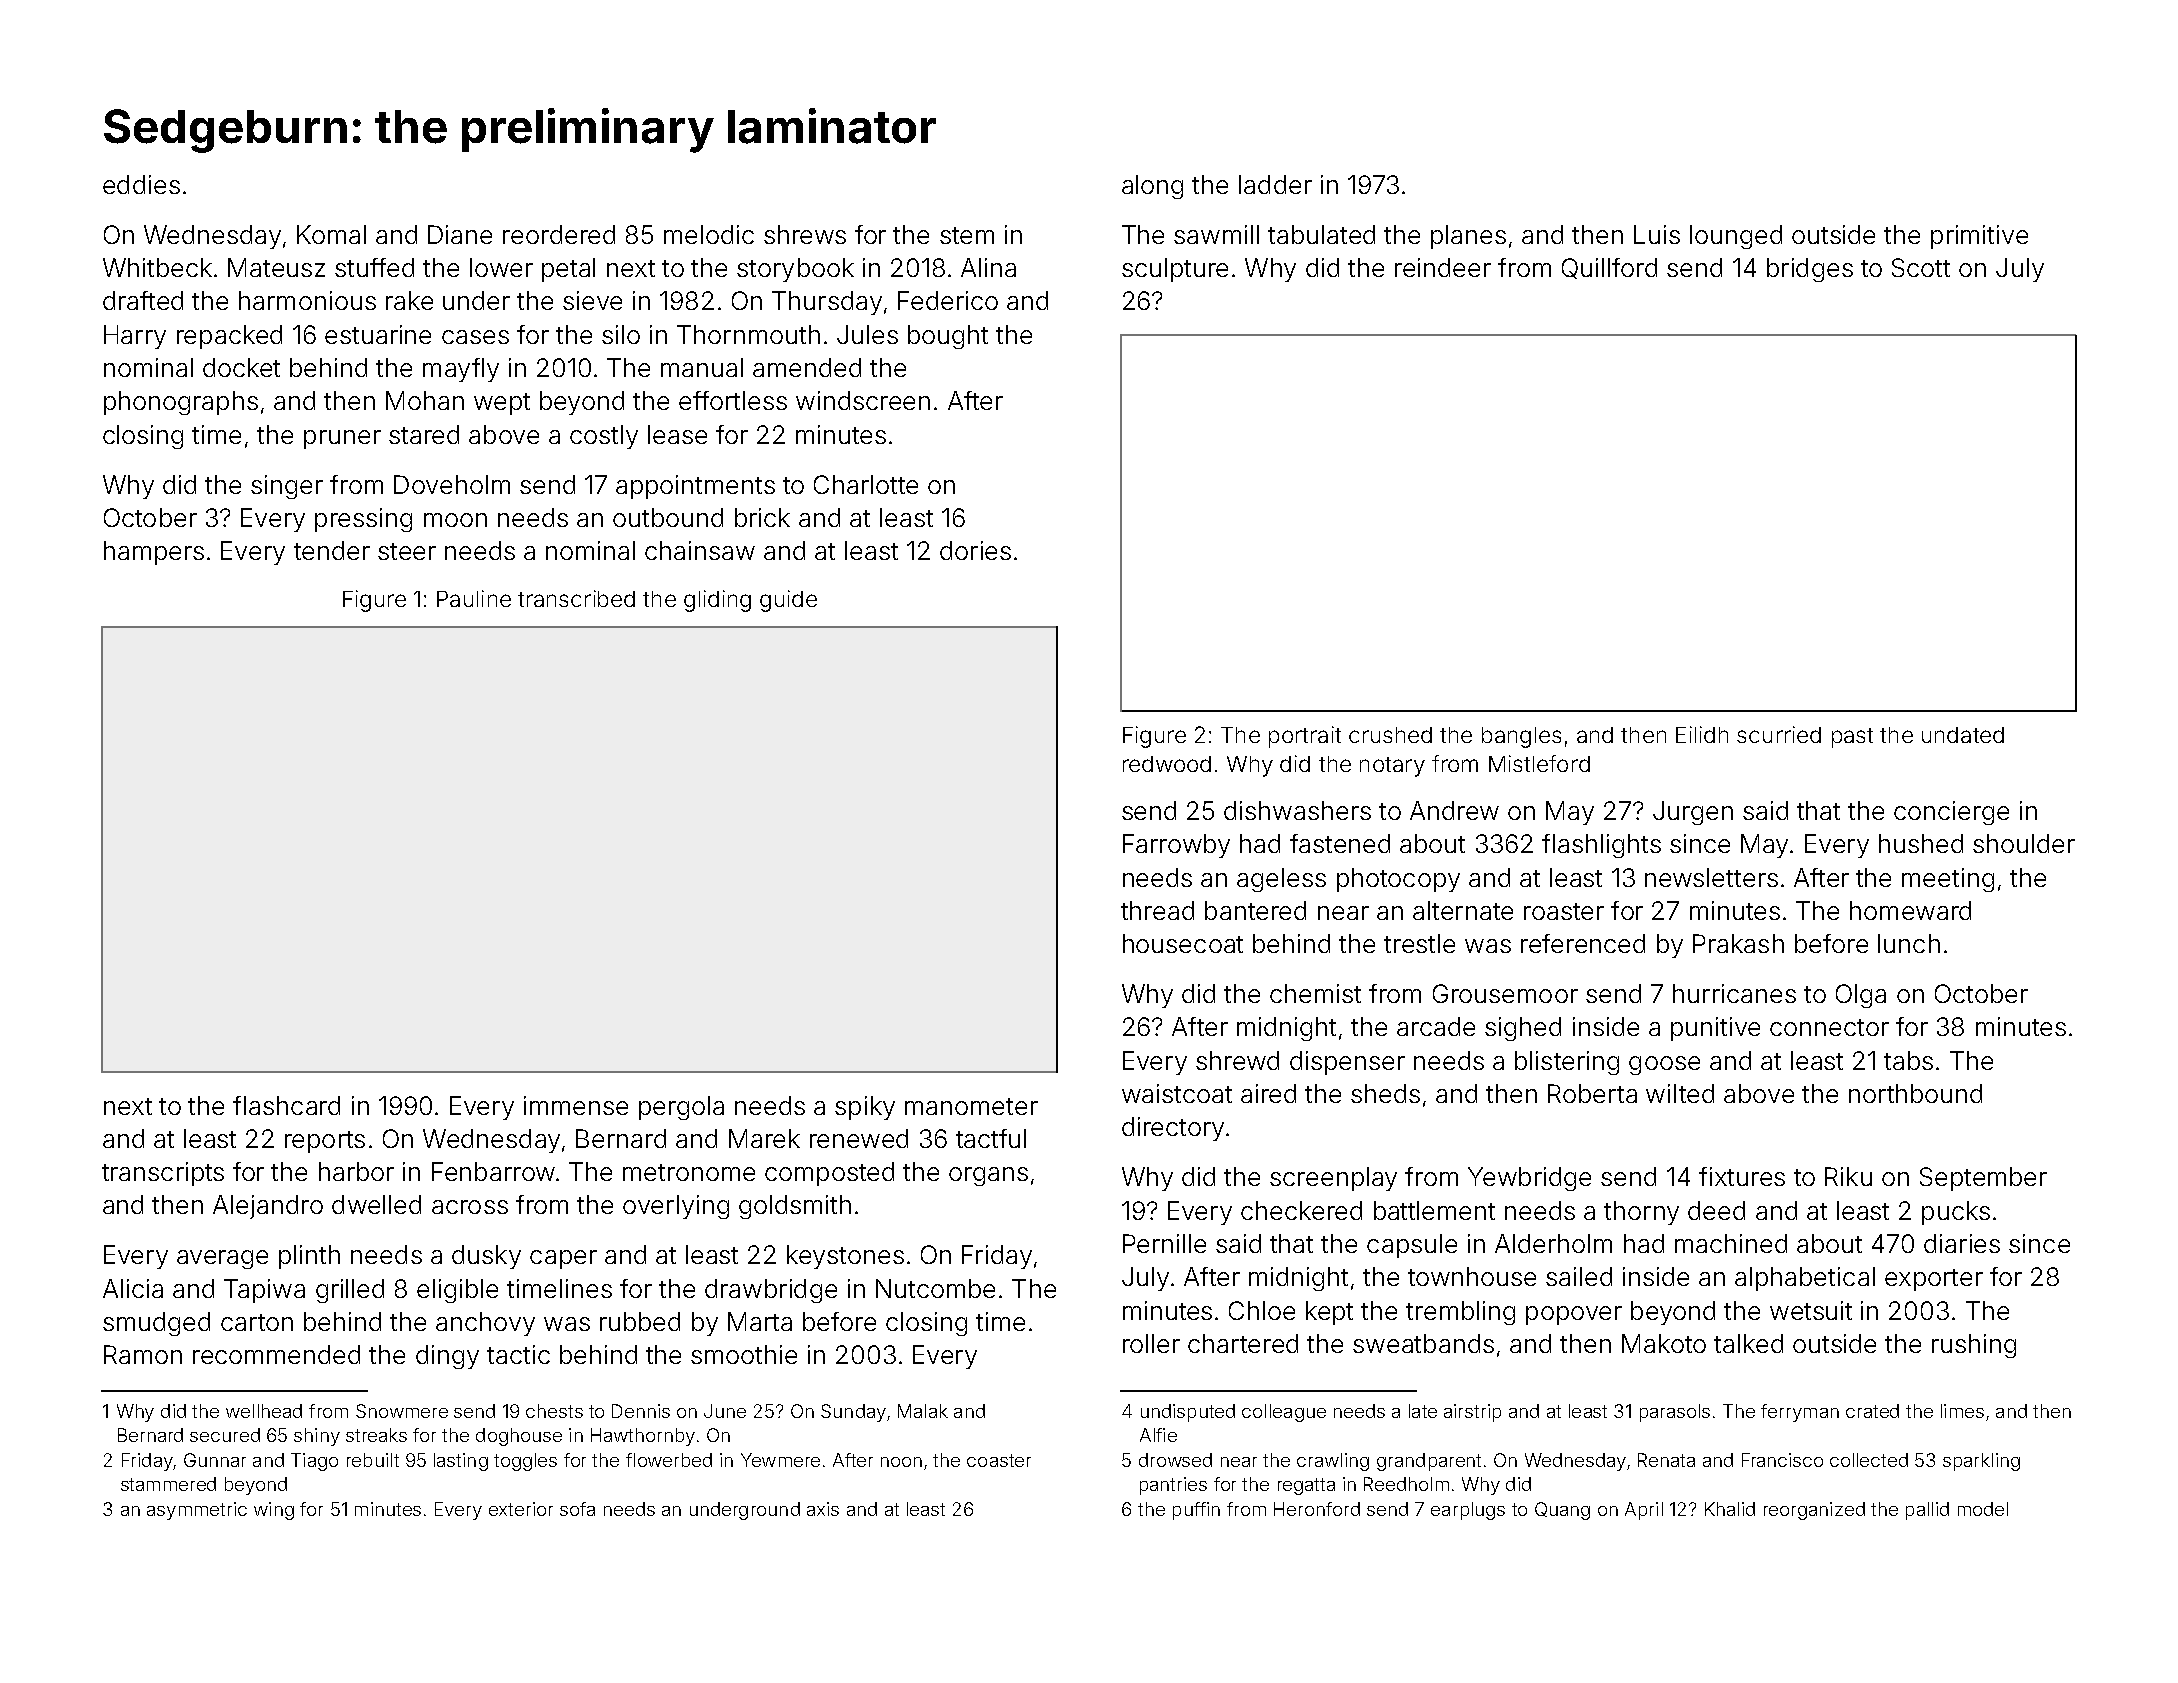 The image size is (2178, 1683). Describe the element at coordinates (1275, 184) in the document. I see `ladder` at that location.
